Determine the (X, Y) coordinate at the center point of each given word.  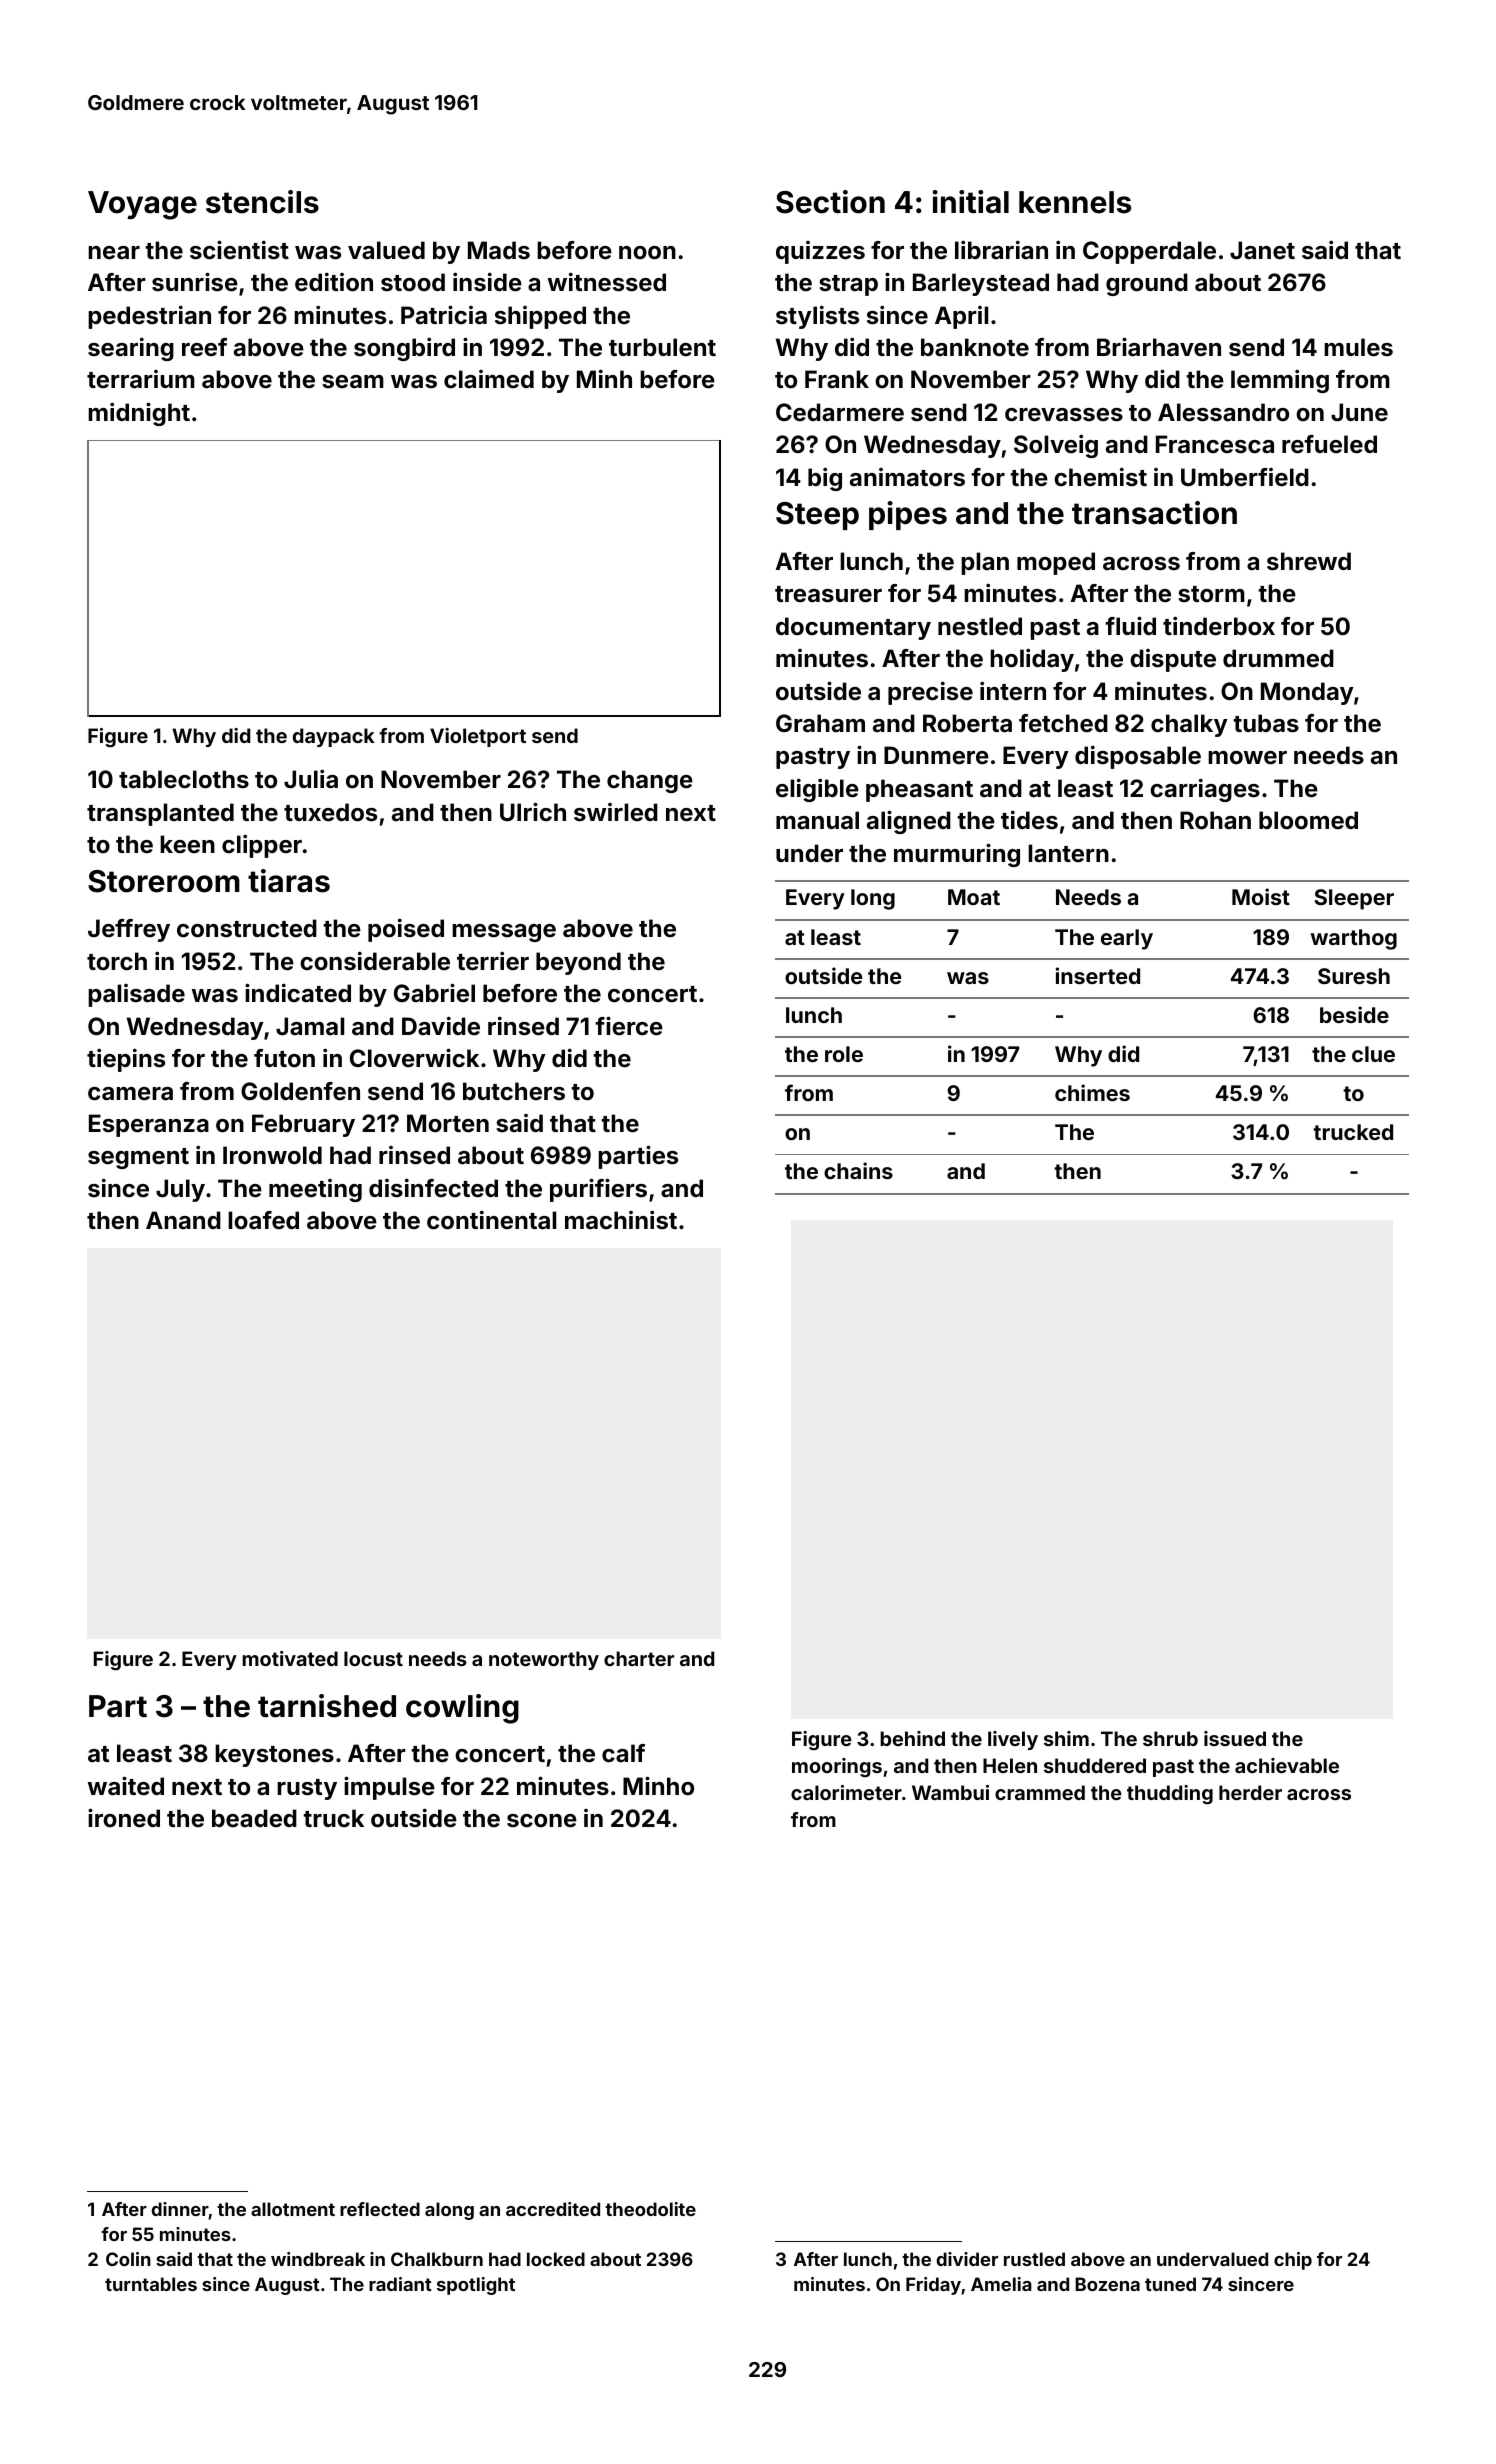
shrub (1170, 1738)
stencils (262, 202)
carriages (1205, 790)
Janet (1262, 250)
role (844, 1054)
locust (373, 1658)
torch (117, 961)
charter (639, 1658)
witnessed (607, 282)
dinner (180, 2210)
